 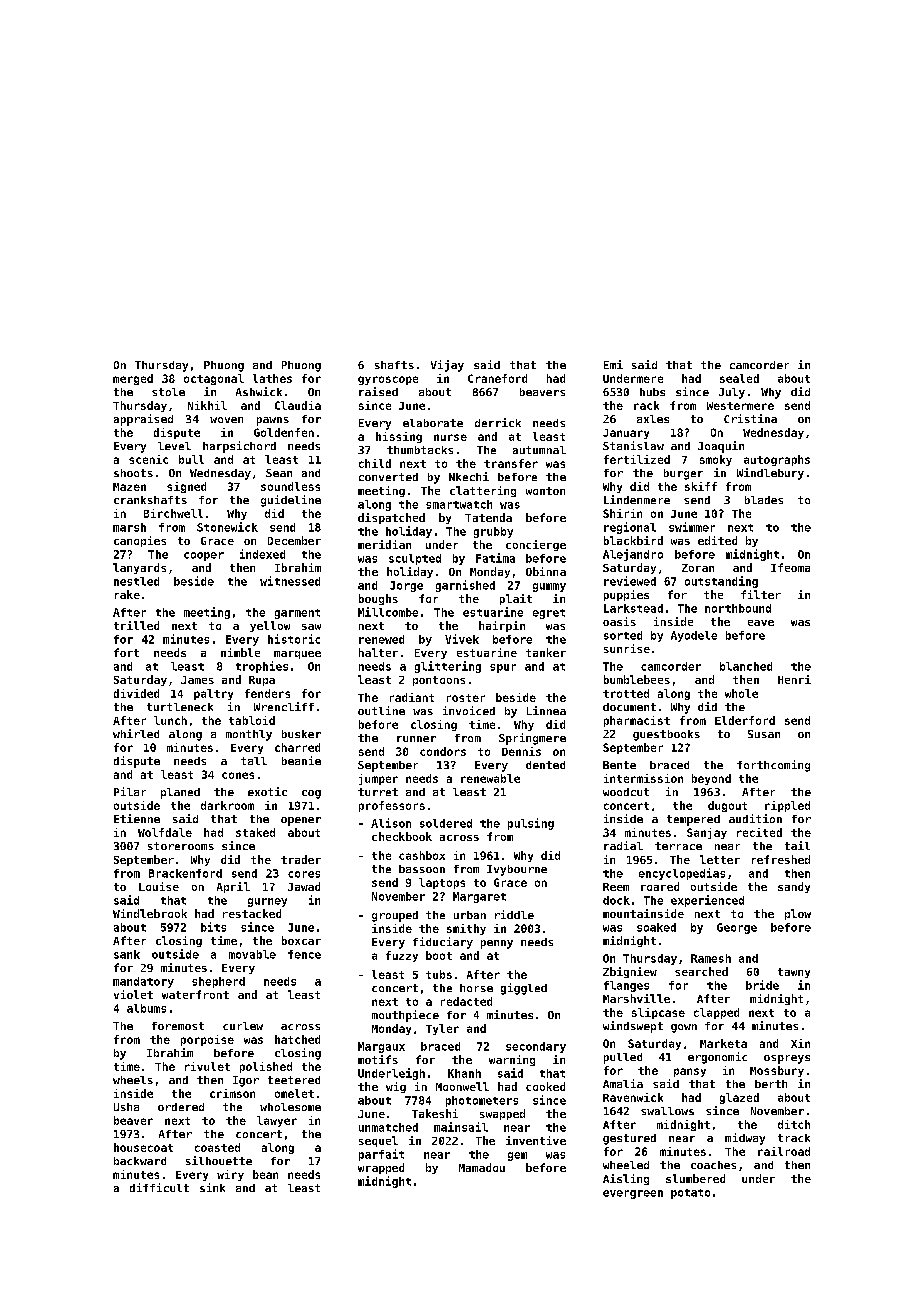 I want to click on canopies, so click(x=140, y=541).
